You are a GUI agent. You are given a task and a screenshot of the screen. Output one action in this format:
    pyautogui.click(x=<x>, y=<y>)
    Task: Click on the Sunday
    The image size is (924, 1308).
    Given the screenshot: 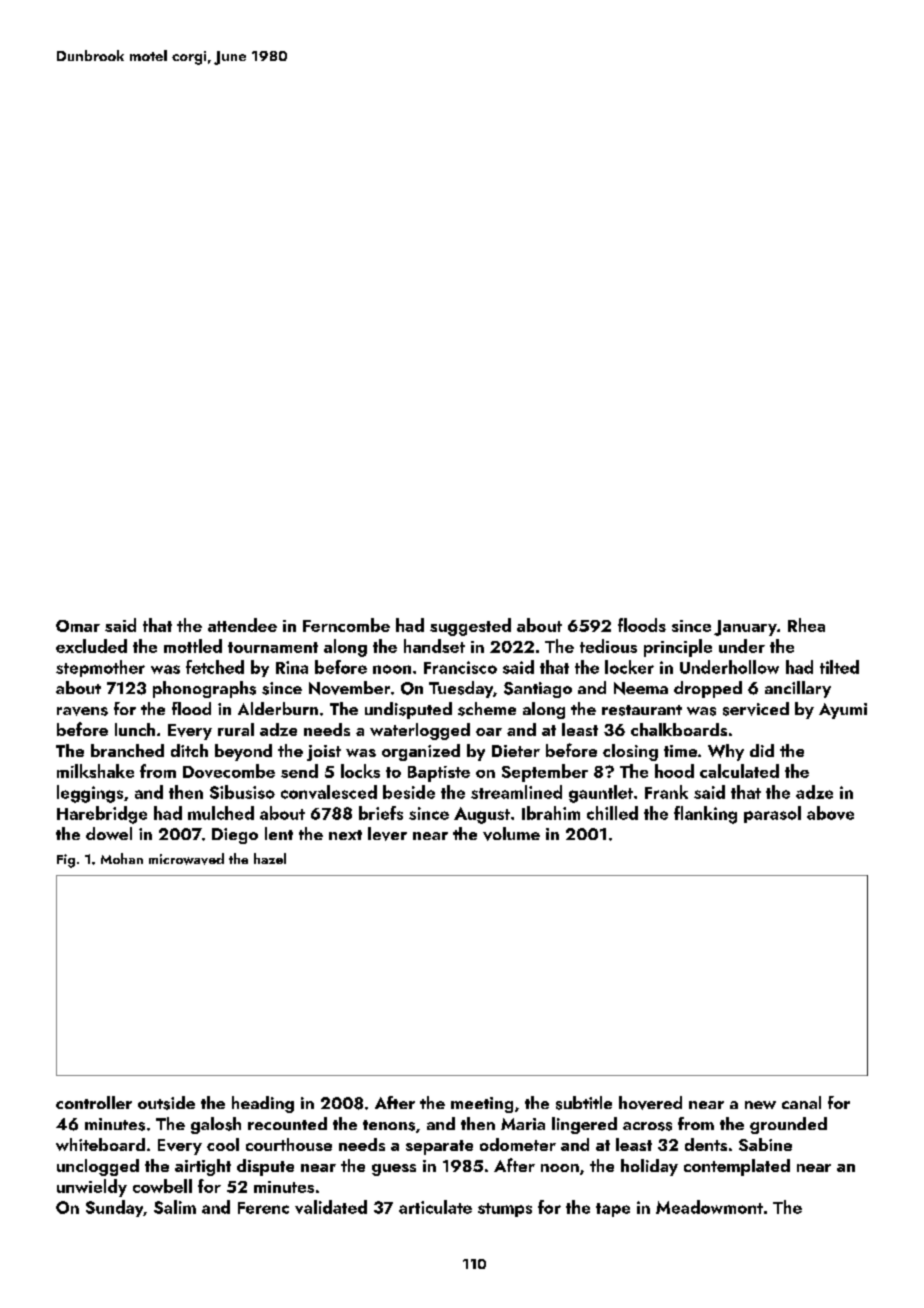 What is the action you would take?
    pyautogui.click(x=114, y=1208)
